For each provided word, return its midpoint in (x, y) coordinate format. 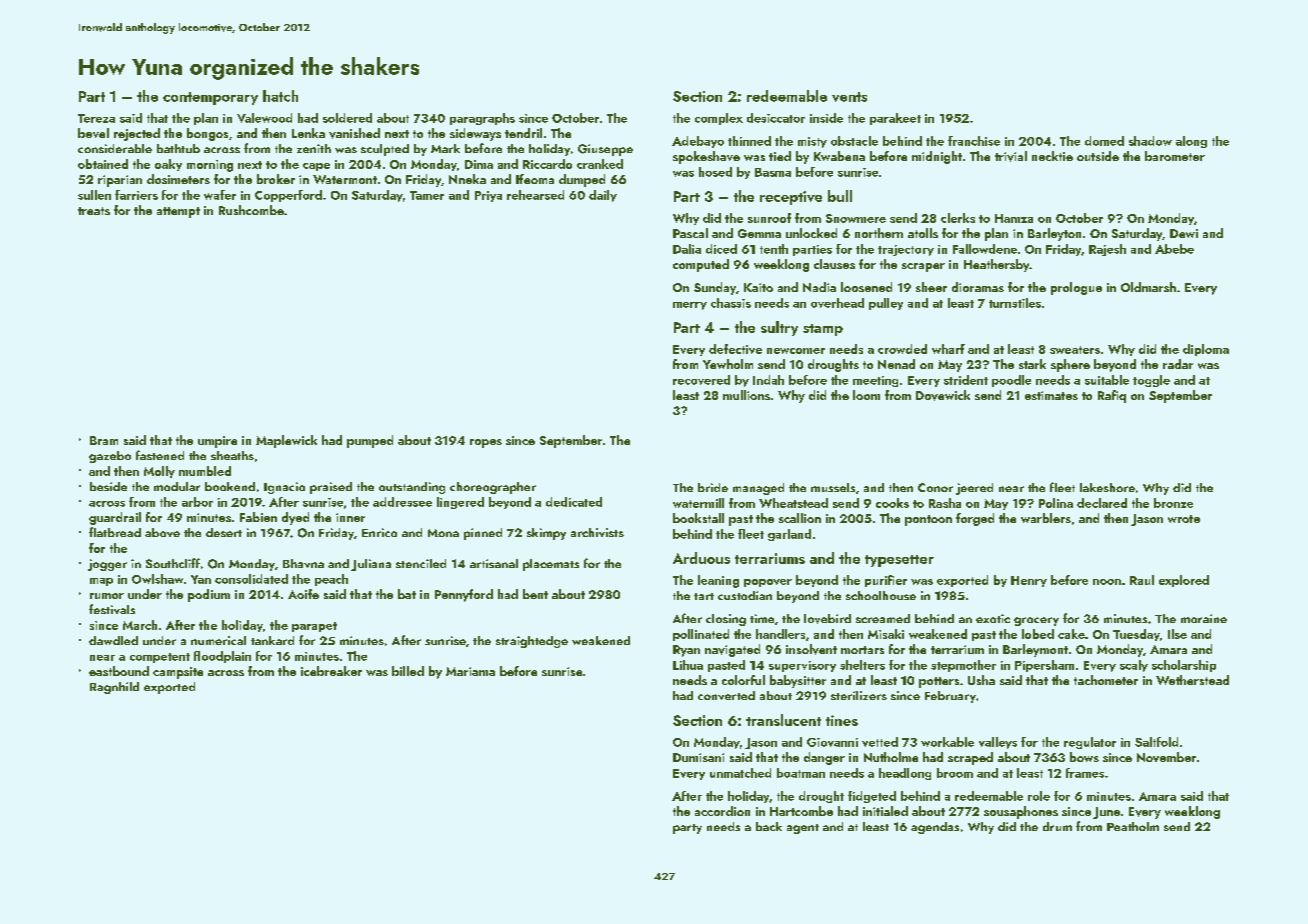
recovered (701, 380)
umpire (217, 442)
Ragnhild (114, 688)
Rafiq (1112, 396)
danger (824, 758)
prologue (1076, 288)
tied (780, 156)
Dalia (687, 249)
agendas (935, 828)
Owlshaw (157, 579)
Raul (1142, 580)
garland (789, 535)
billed (408, 671)
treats (94, 211)
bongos (207, 134)
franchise (974, 141)
